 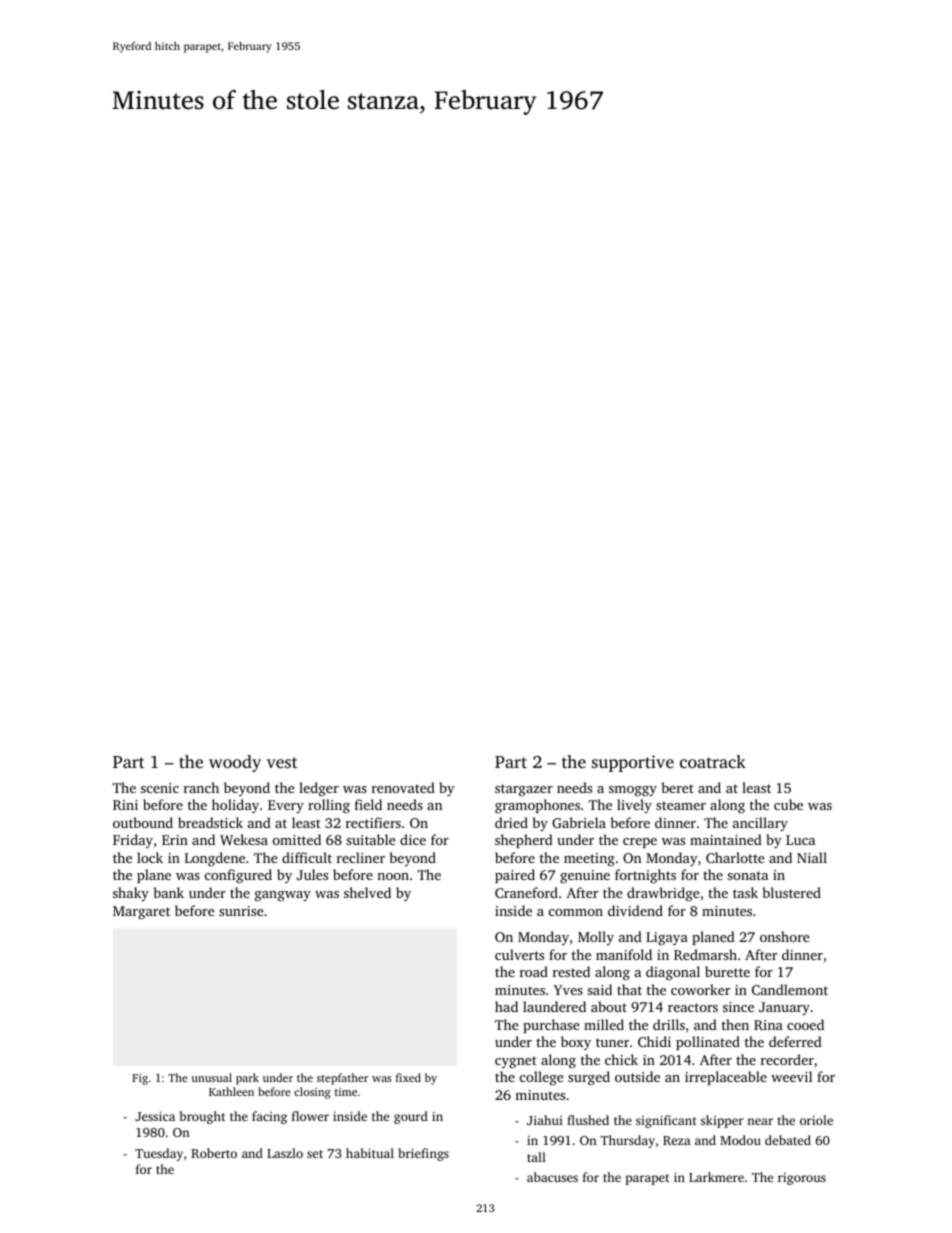 What do you see at coordinates (403, 787) in the screenshot?
I see `renovated` at bounding box center [403, 787].
